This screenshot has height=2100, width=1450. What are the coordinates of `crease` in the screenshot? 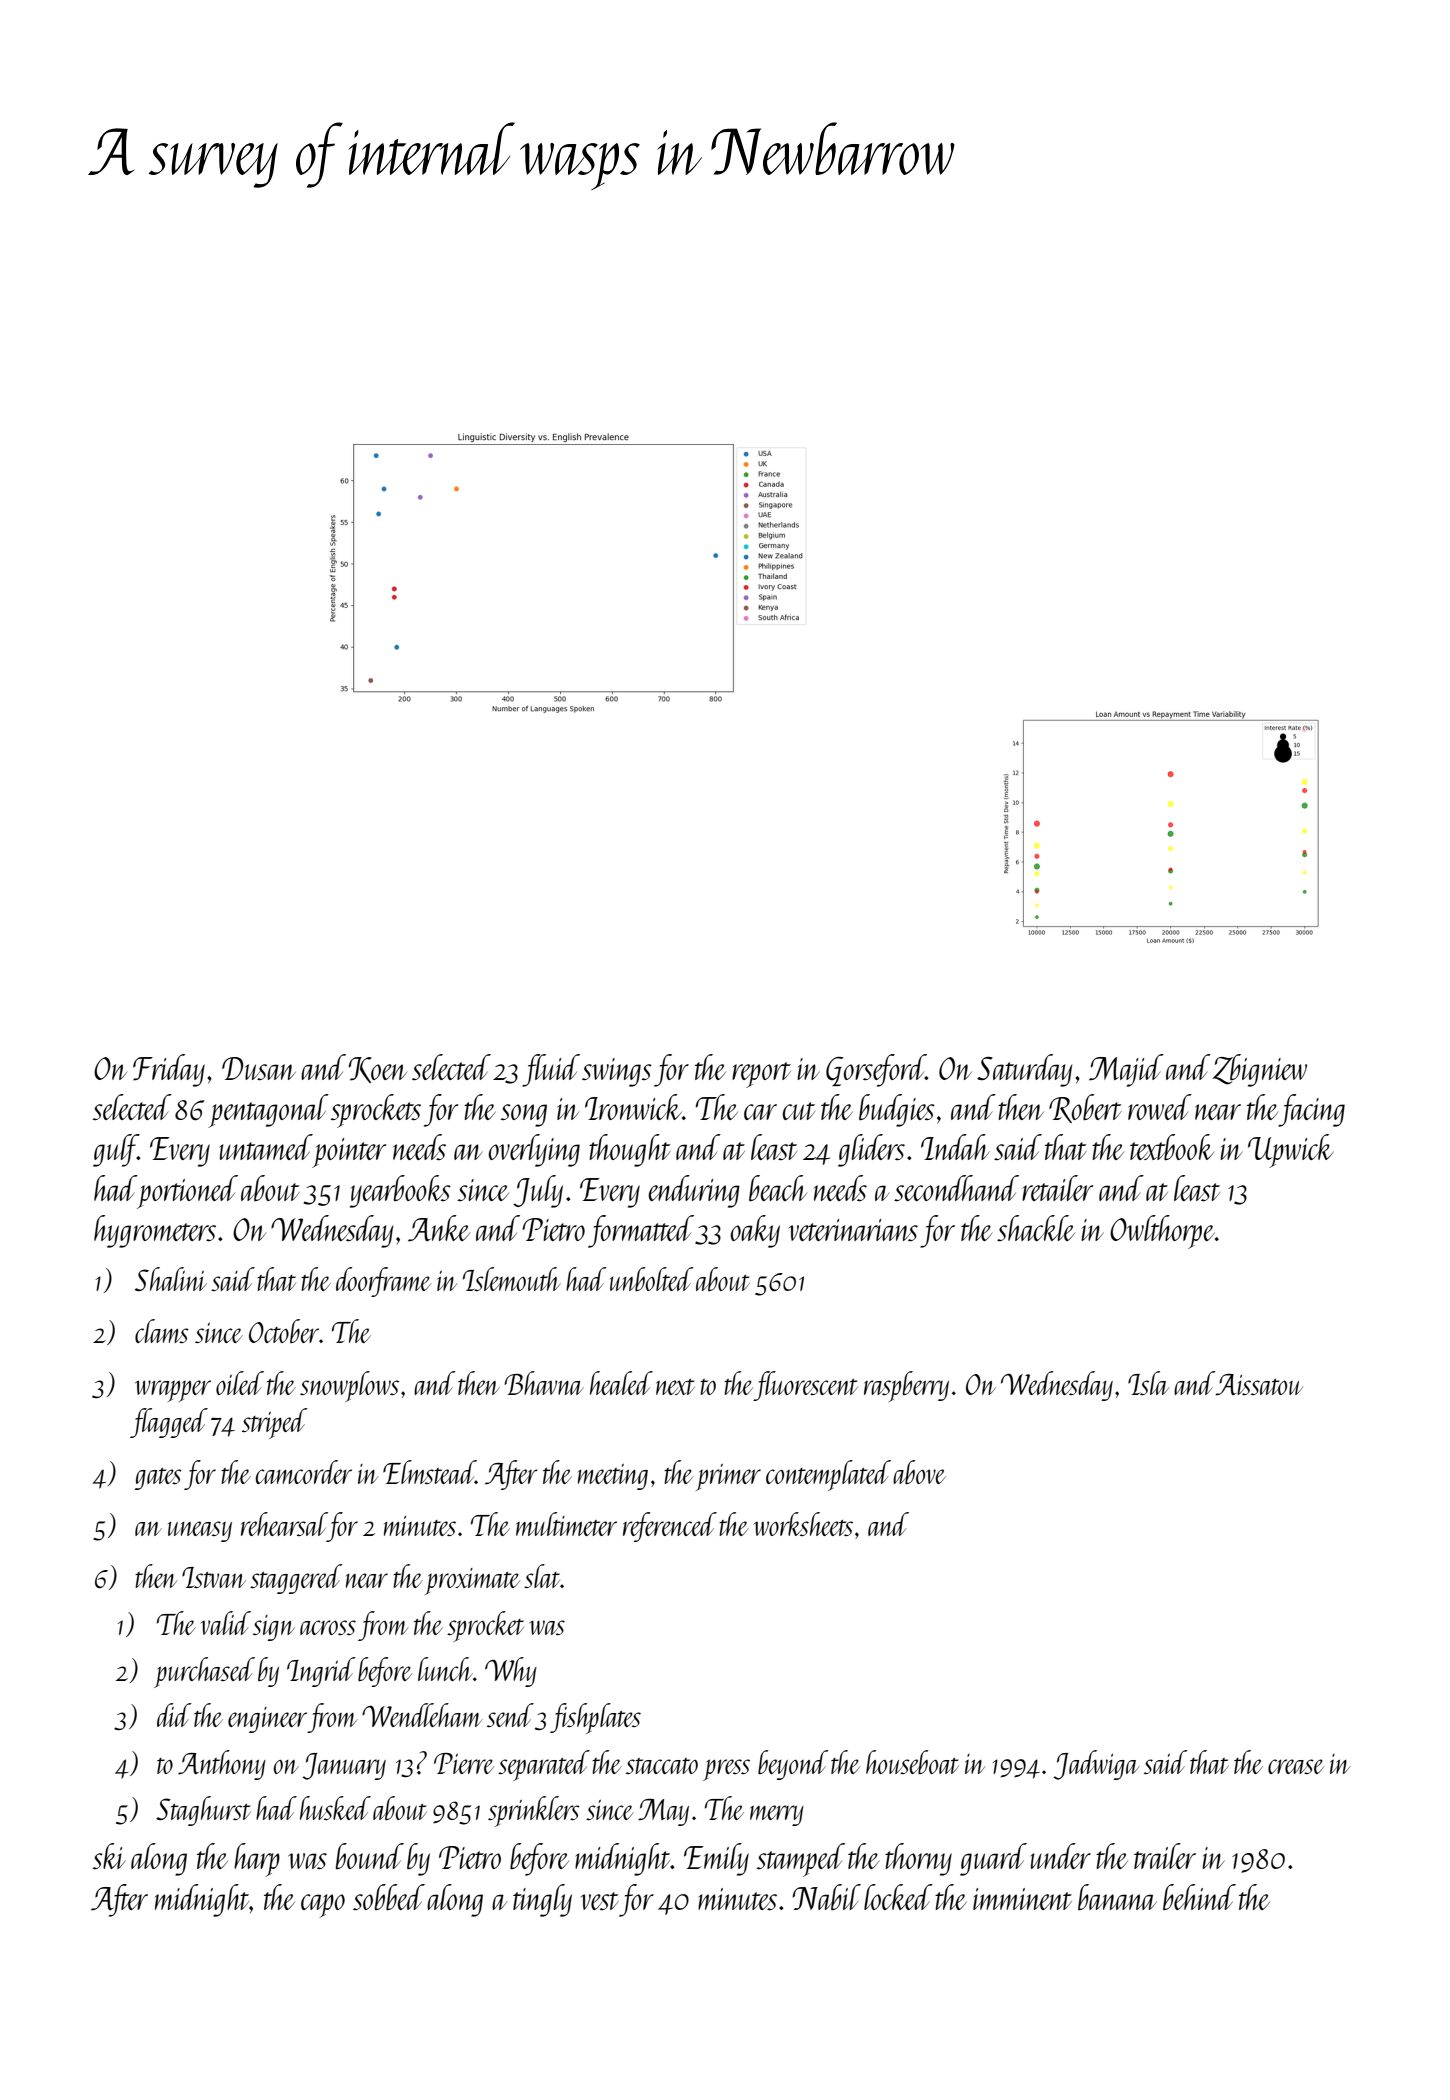 It's located at (1296, 1766).
